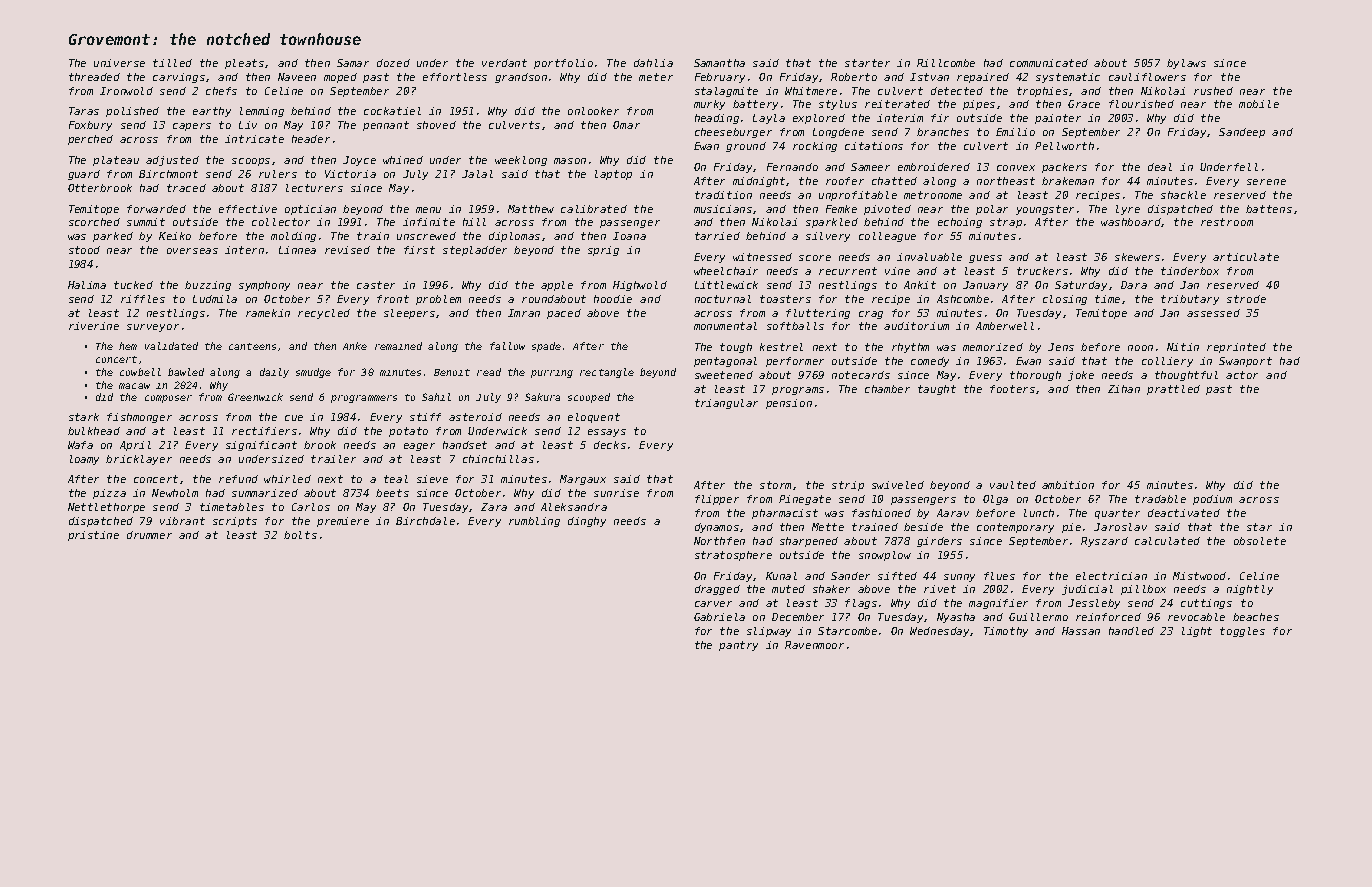 The width and height of the image is (1372, 887). What do you see at coordinates (1049, 63) in the image?
I see `communicated` at bounding box center [1049, 63].
